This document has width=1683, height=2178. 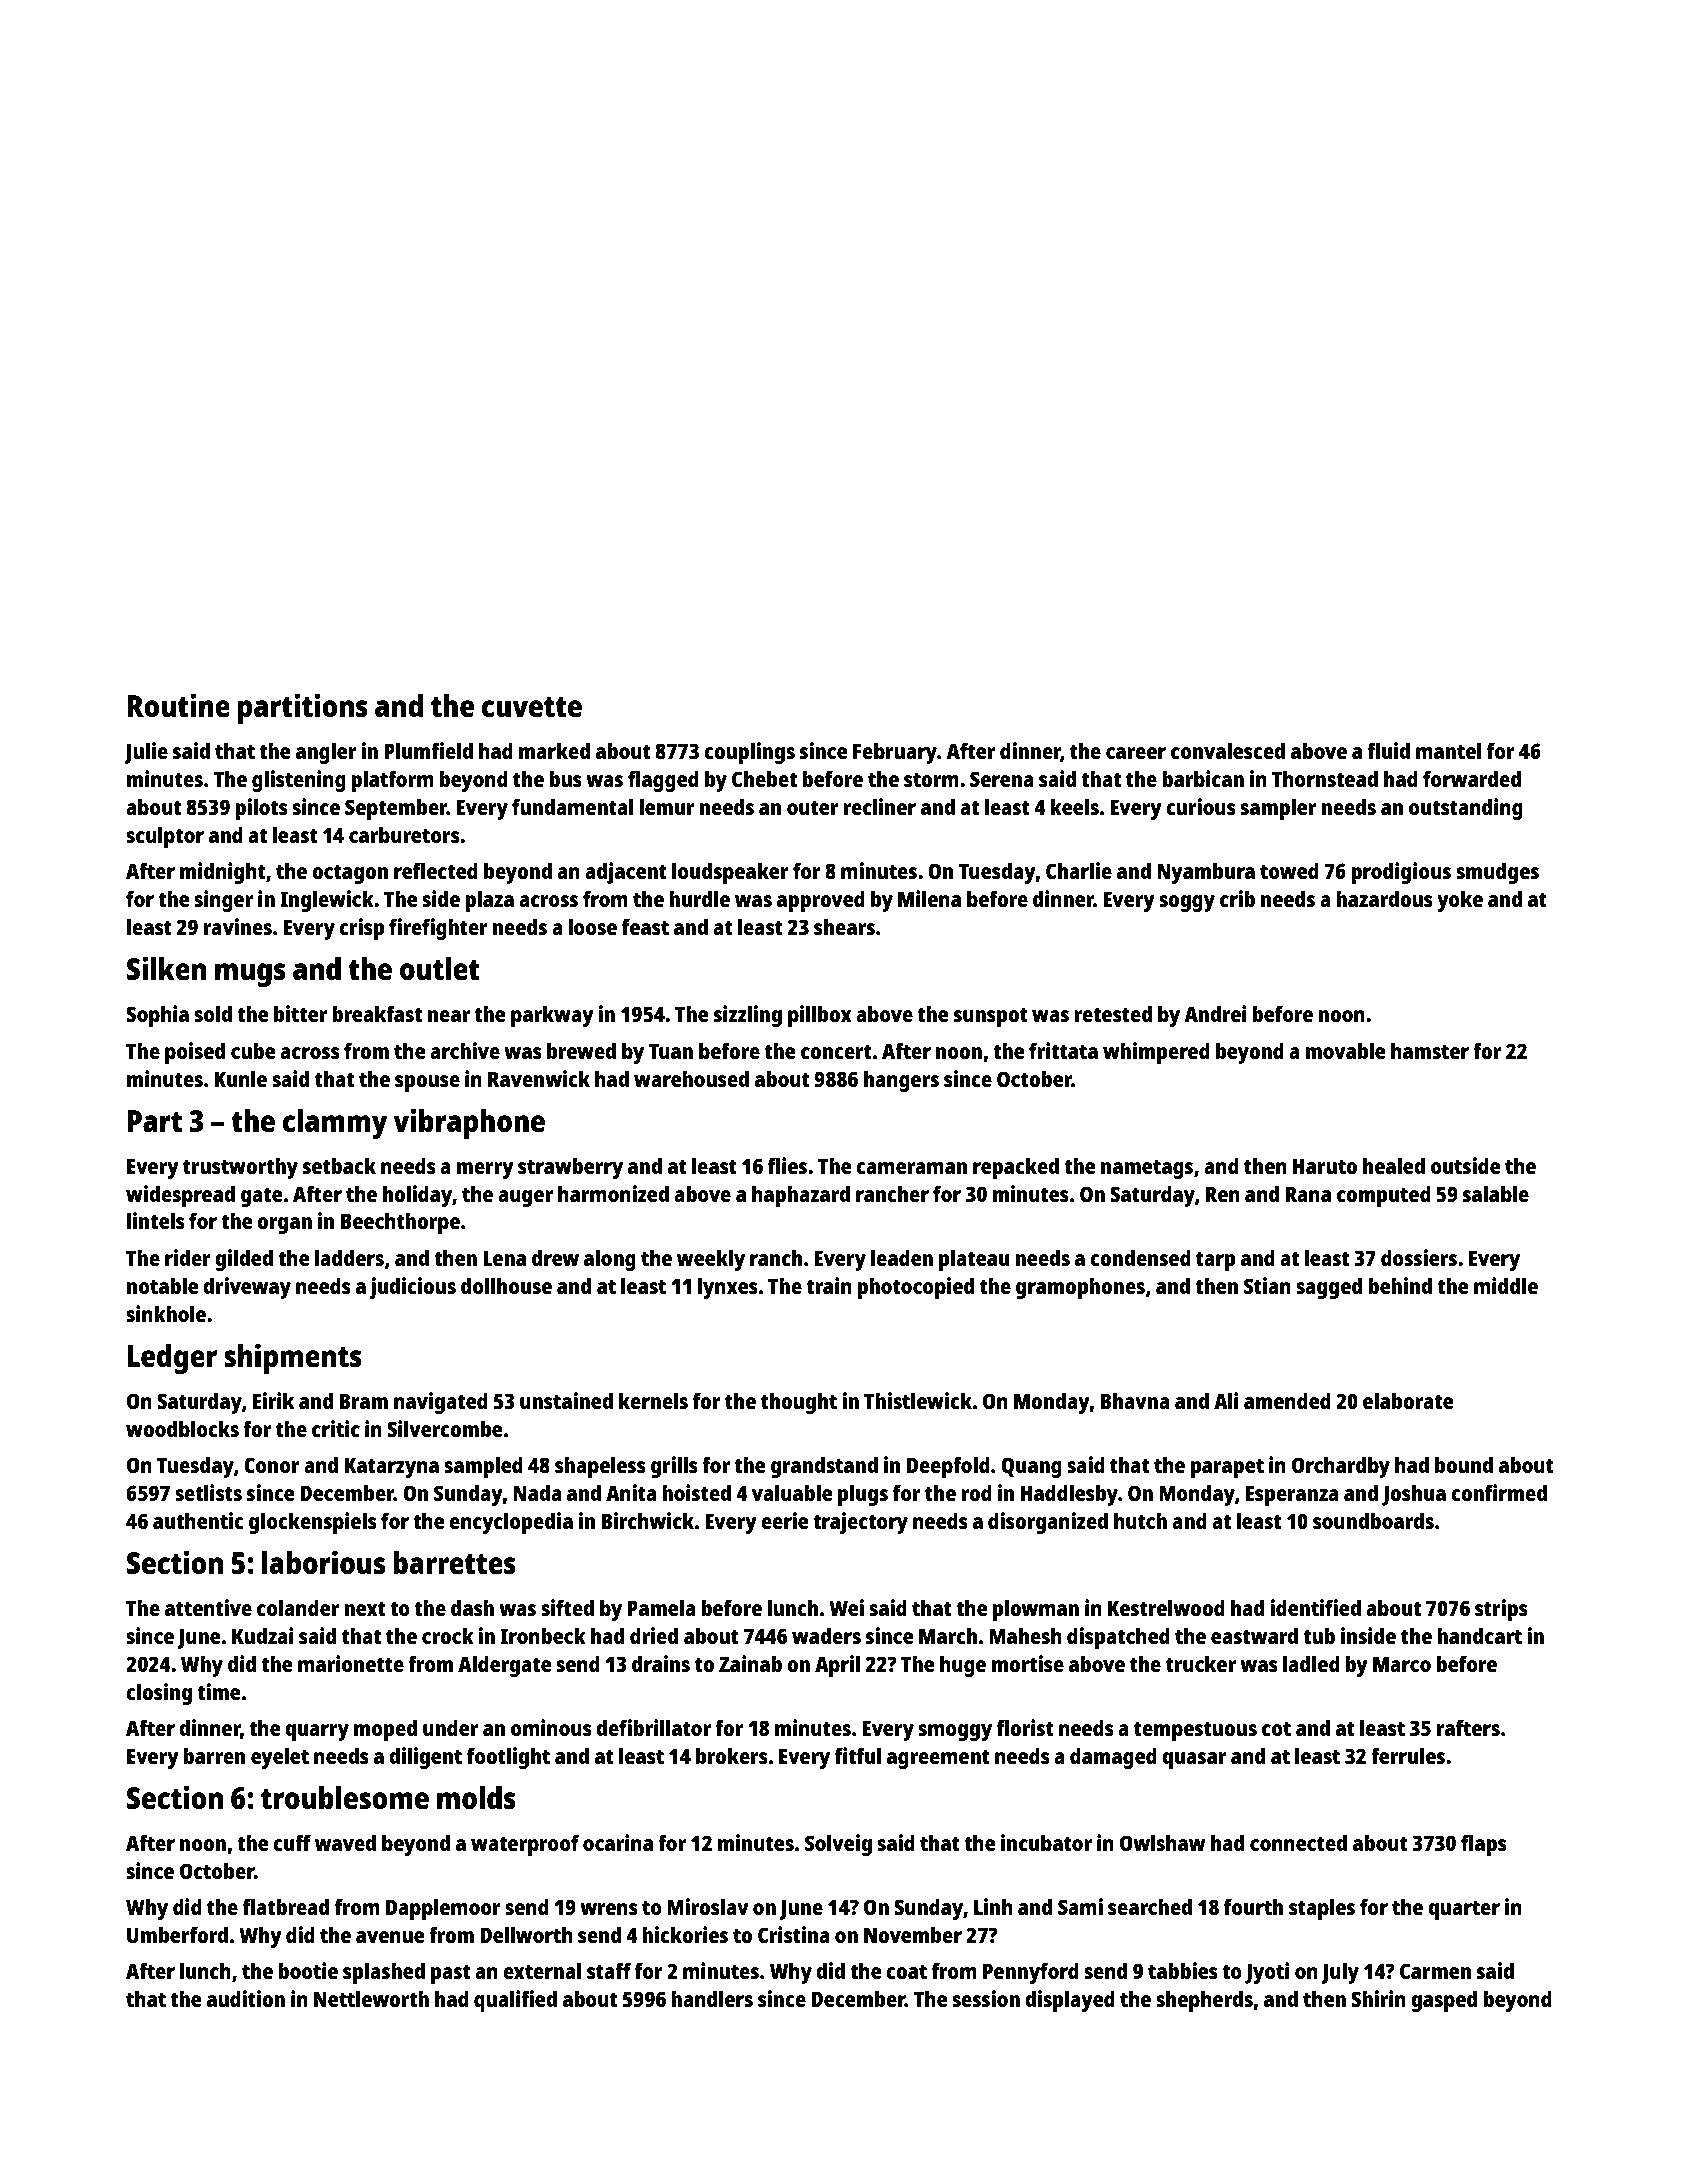 What do you see at coordinates (1472, 778) in the document?
I see `forwarded` at bounding box center [1472, 778].
